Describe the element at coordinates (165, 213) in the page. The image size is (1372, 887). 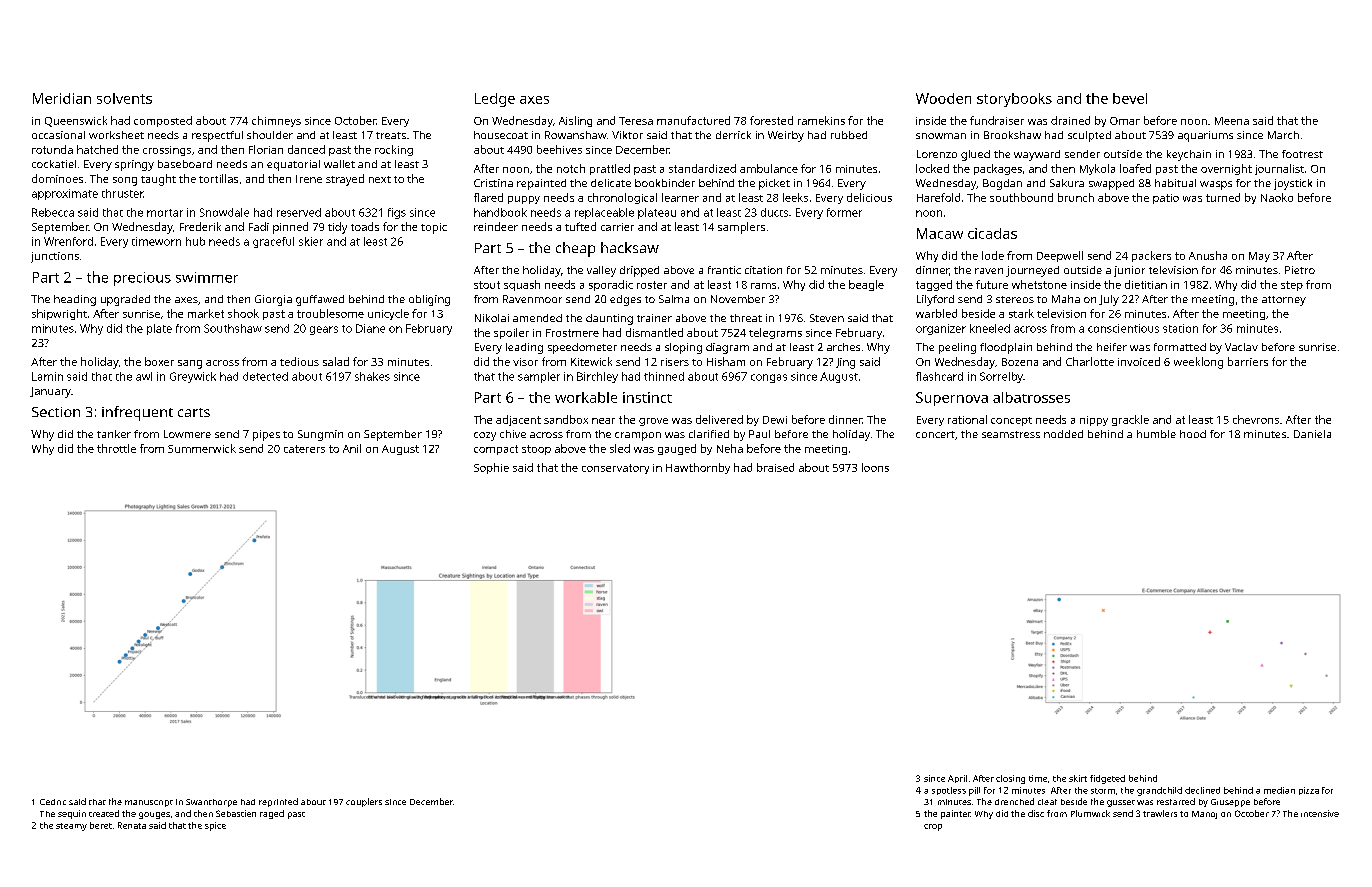
I see `mortar` at that location.
